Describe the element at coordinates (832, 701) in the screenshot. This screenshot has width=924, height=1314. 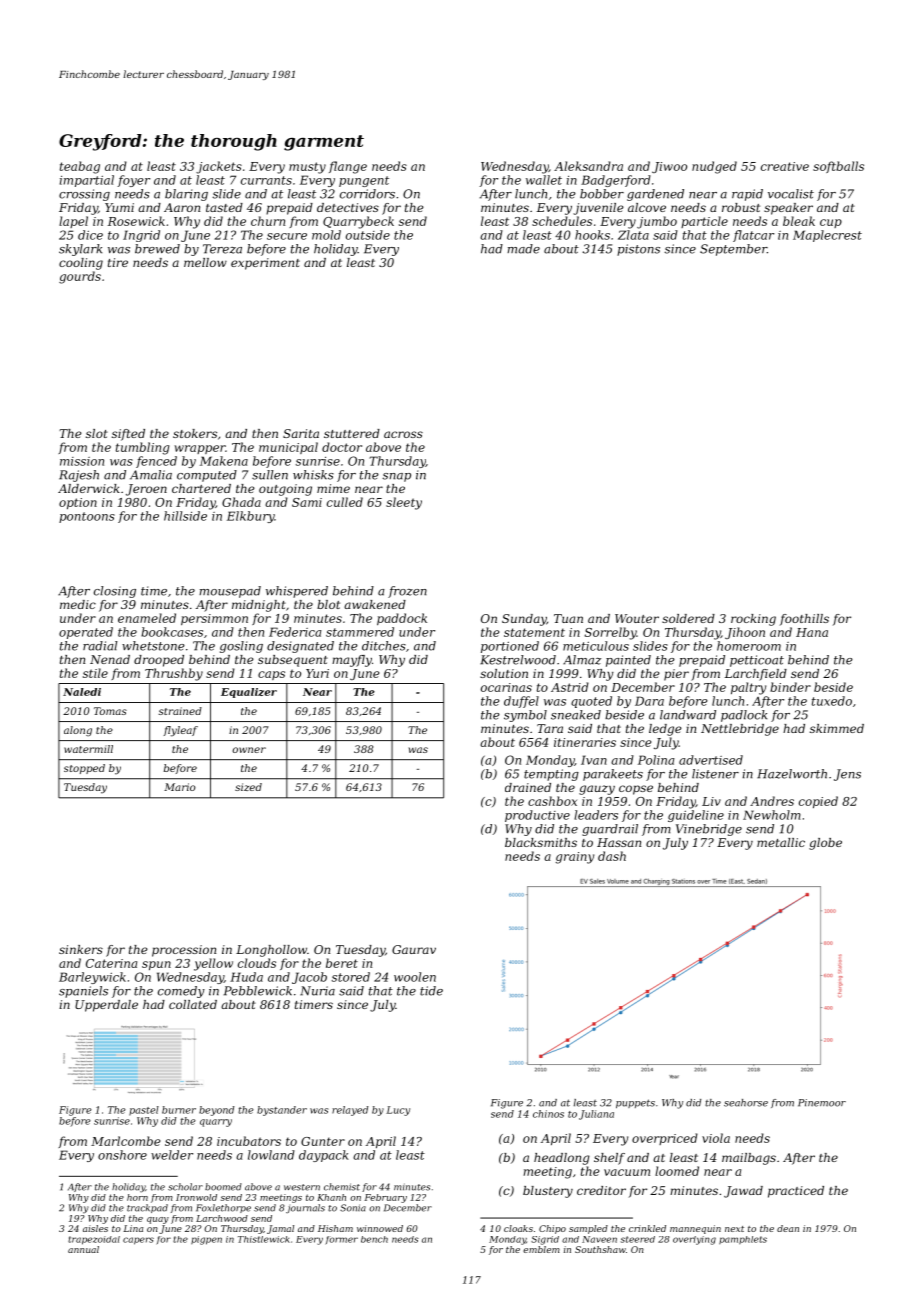
I see `tuxedo` at that location.
